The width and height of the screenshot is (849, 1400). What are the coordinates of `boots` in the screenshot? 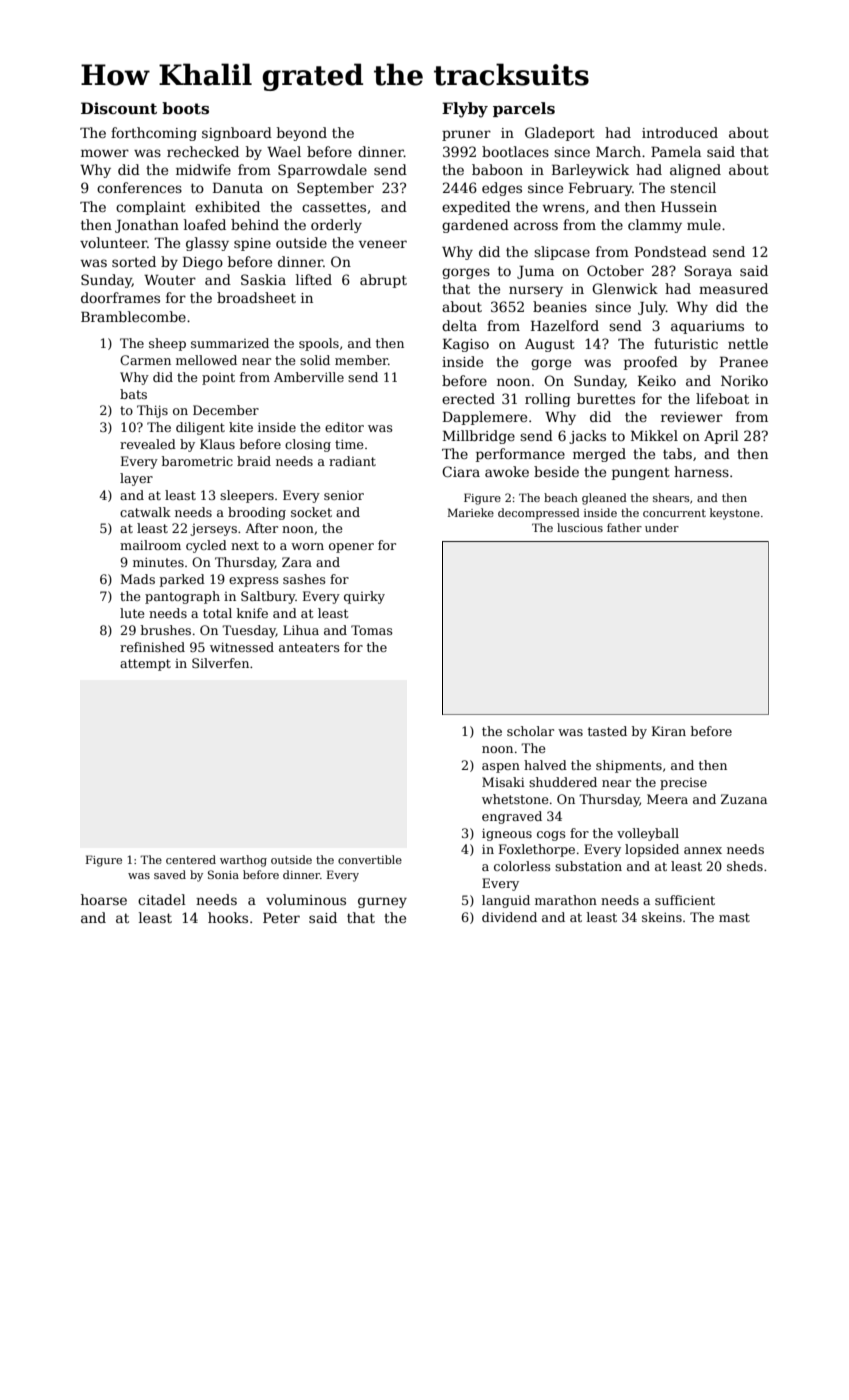 It's located at (185, 108).
